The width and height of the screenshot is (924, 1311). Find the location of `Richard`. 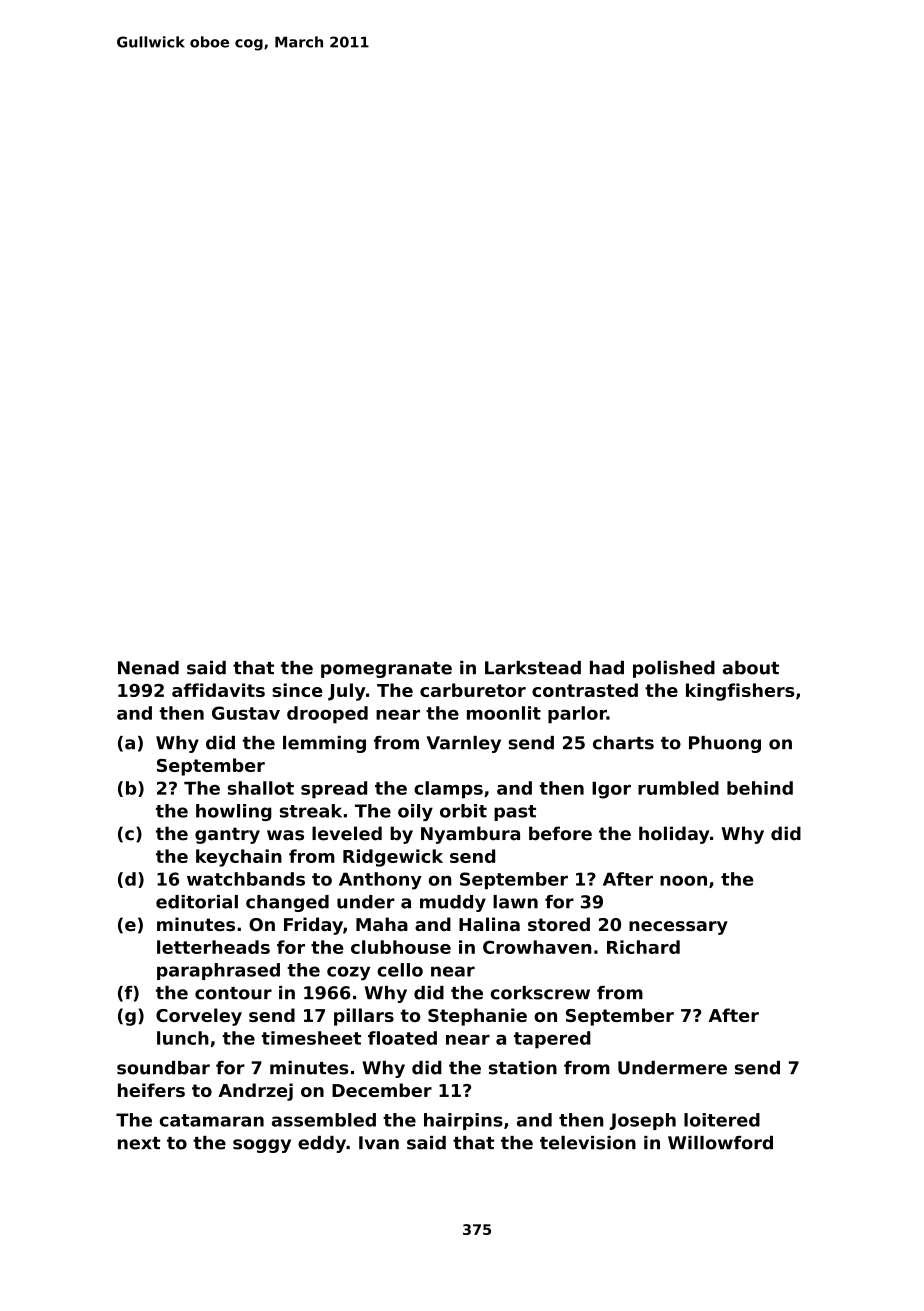

Richard is located at coordinates (643, 947).
